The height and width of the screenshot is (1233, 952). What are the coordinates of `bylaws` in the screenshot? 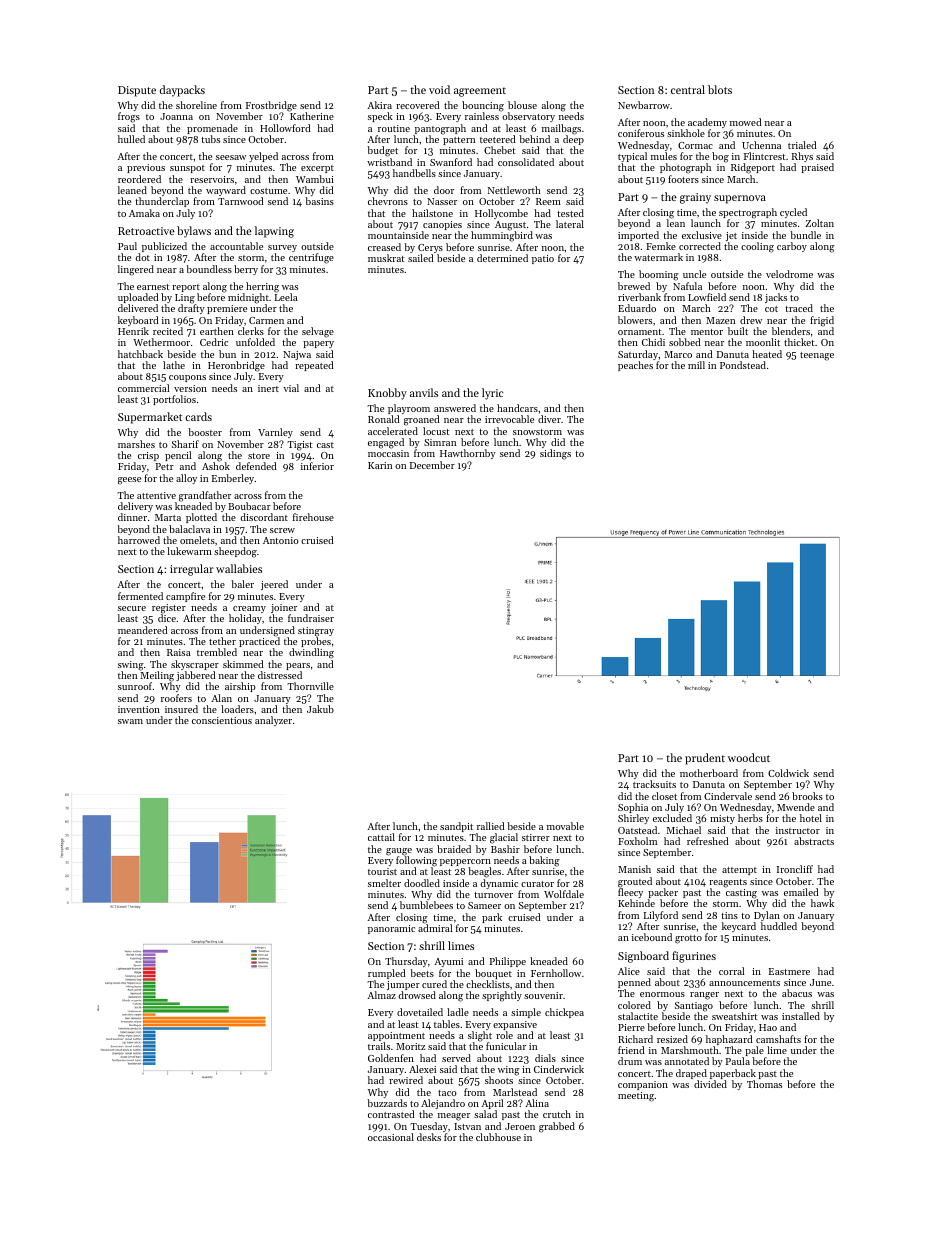 It's located at (194, 232).
